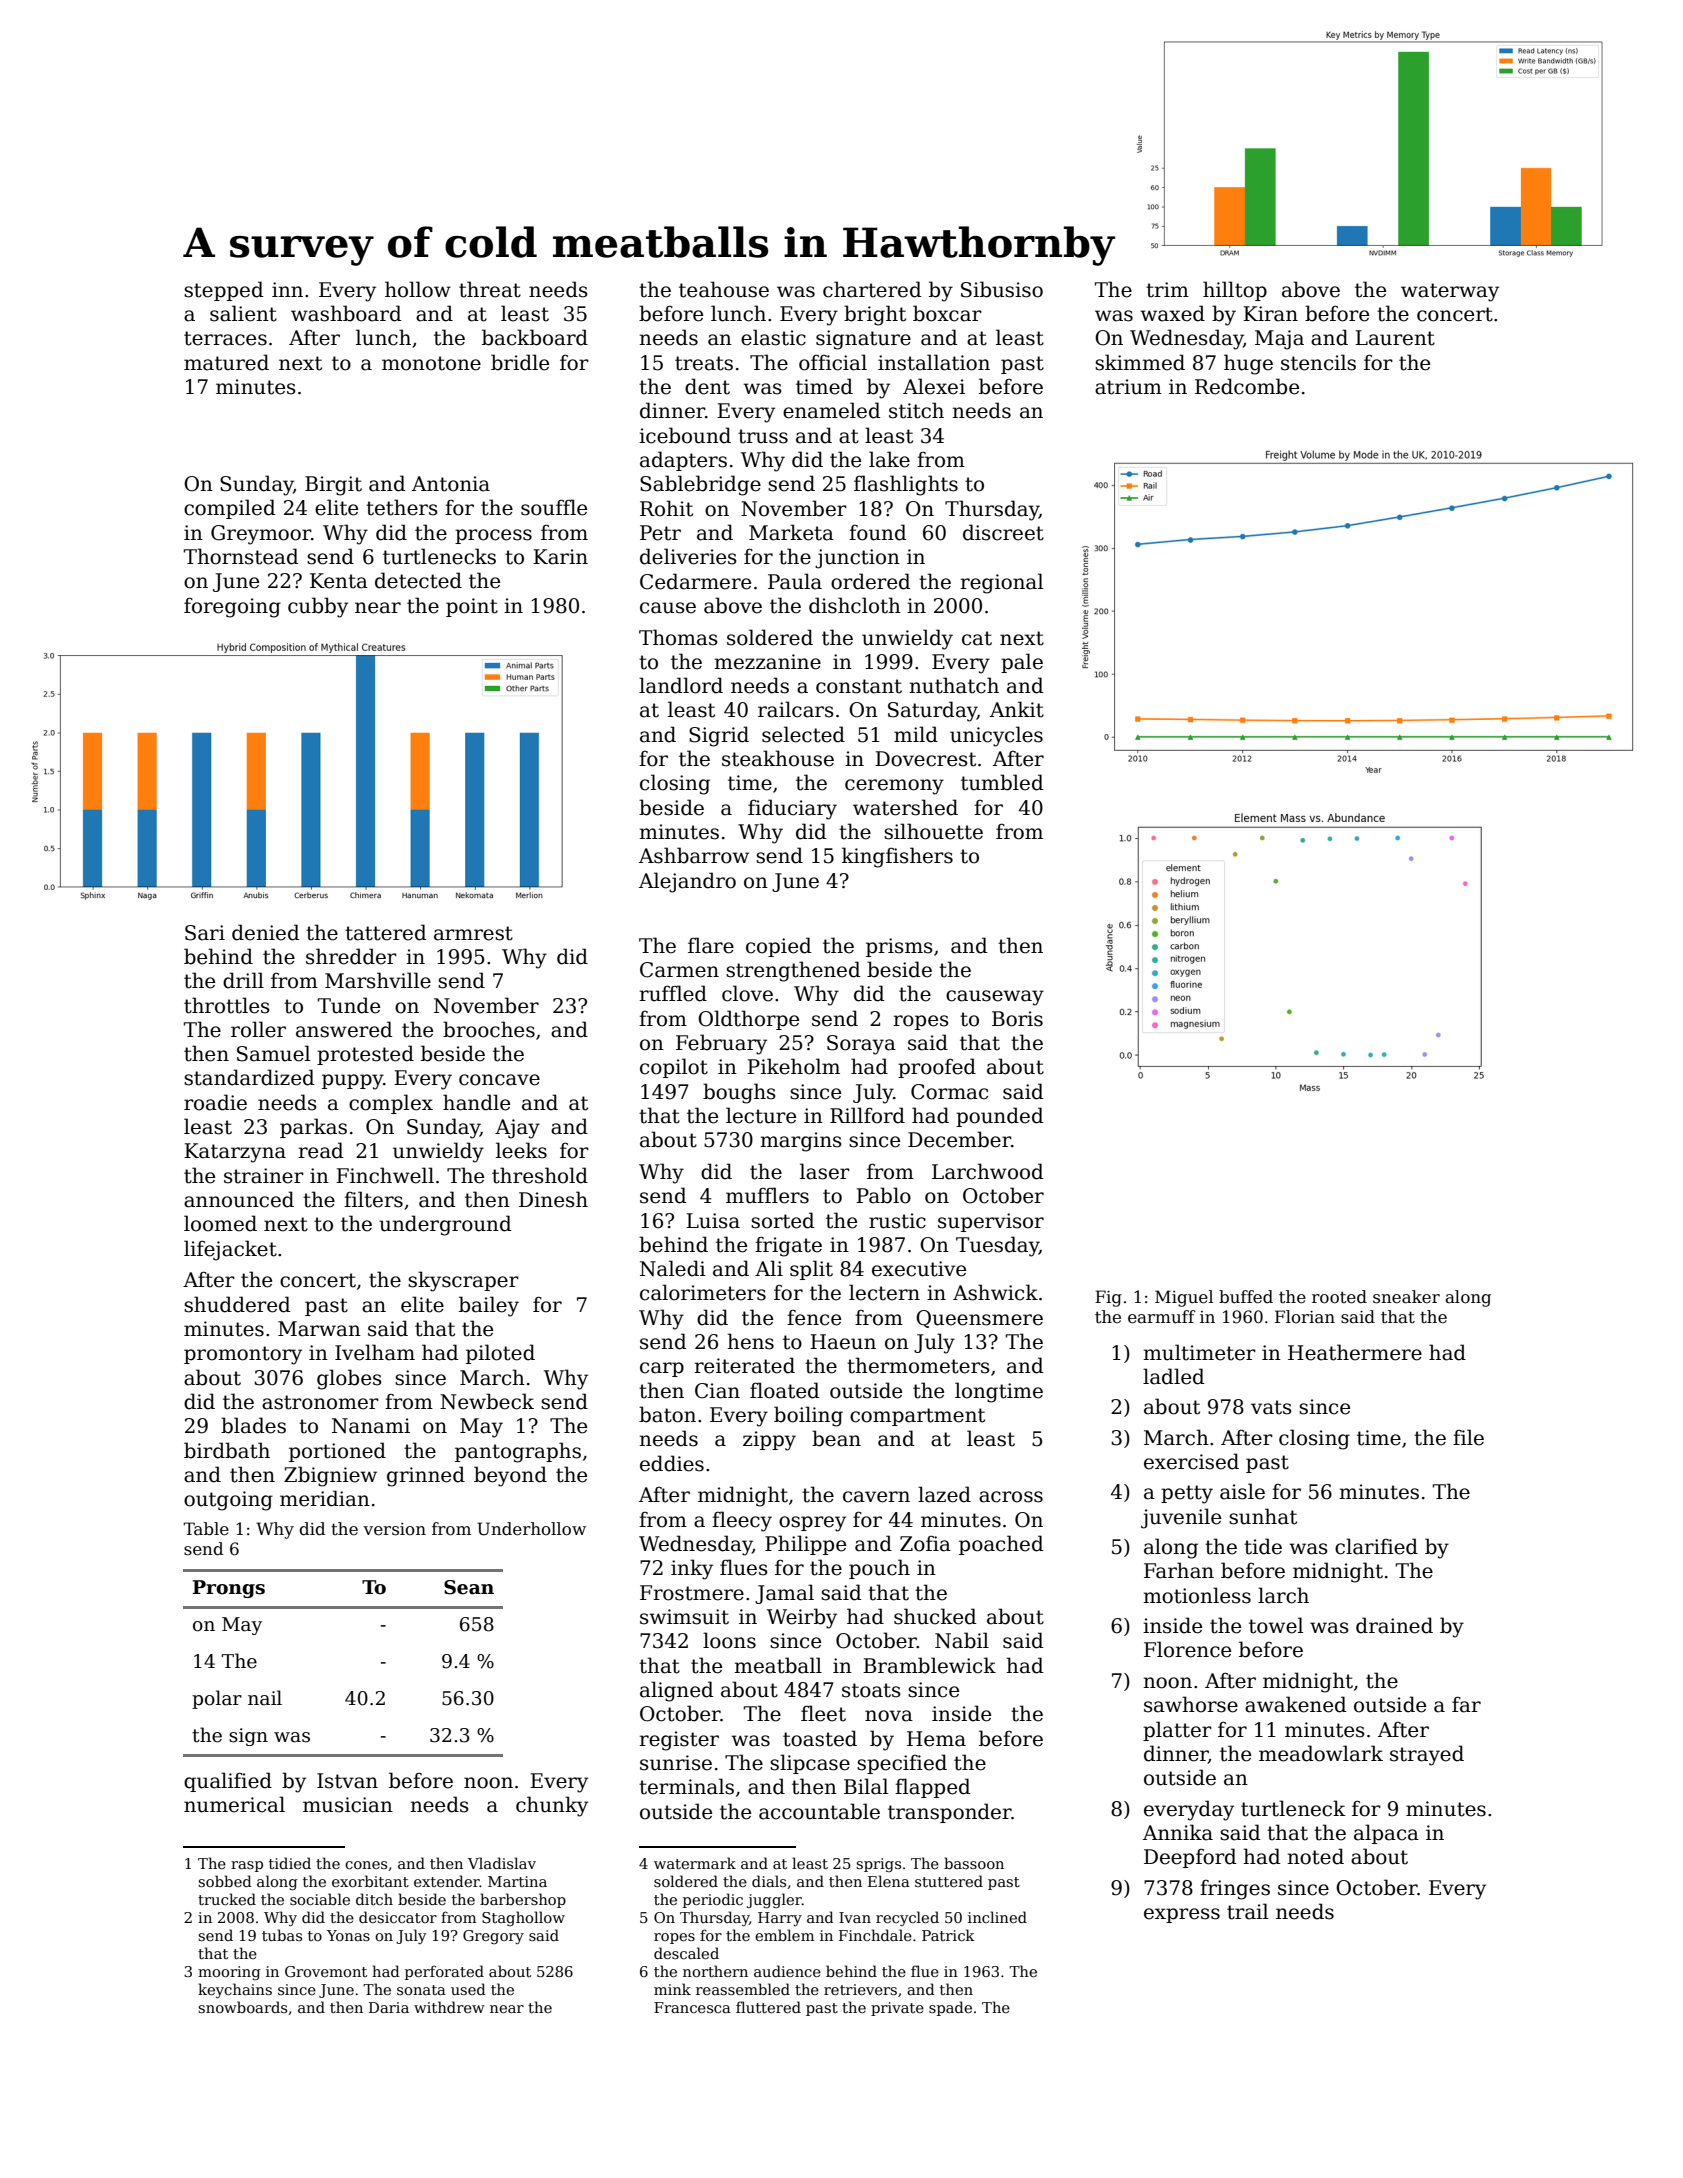  I want to click on trucked, so click(227, 1899).
